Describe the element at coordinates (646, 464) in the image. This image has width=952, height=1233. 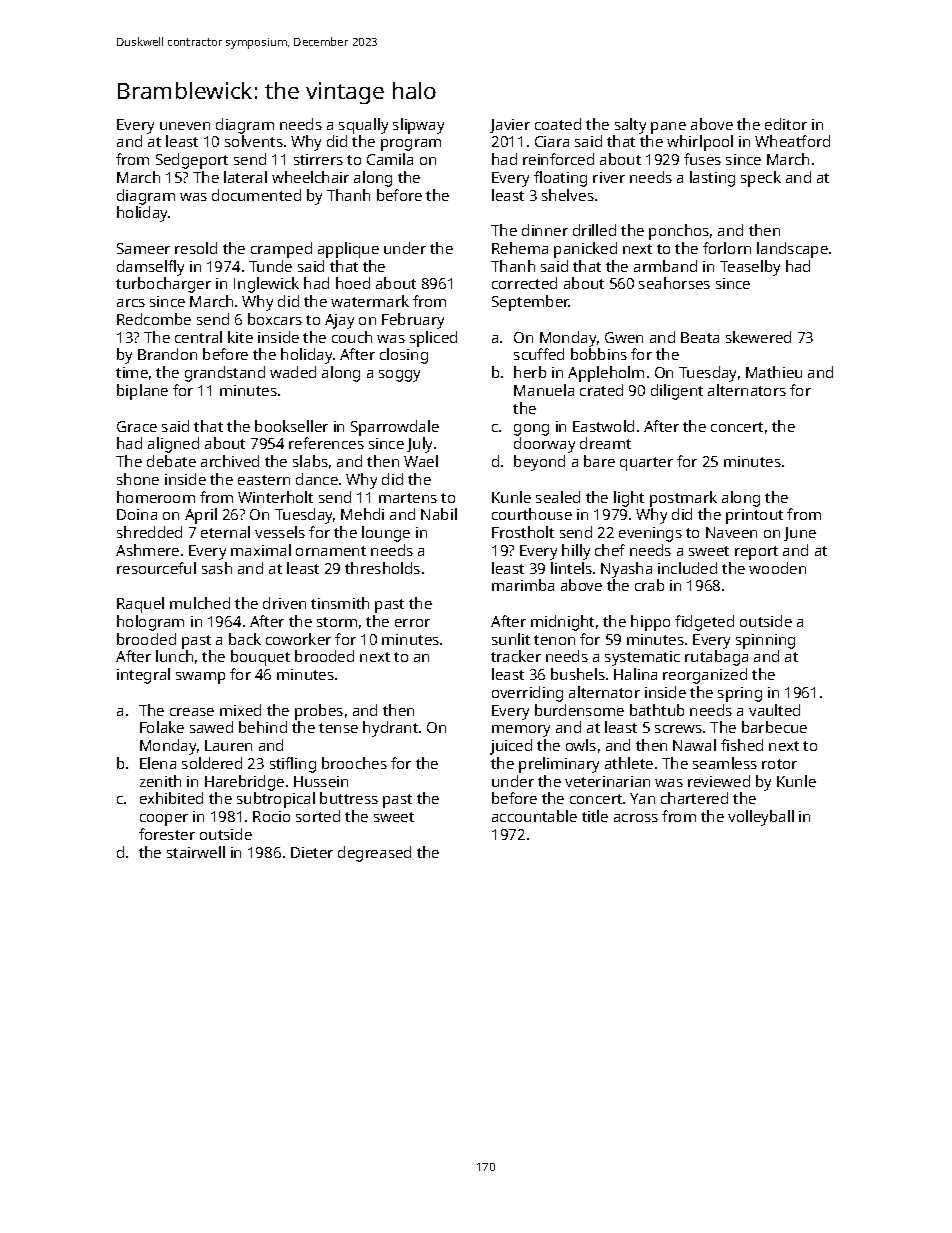
I see `quarter` at that location.
